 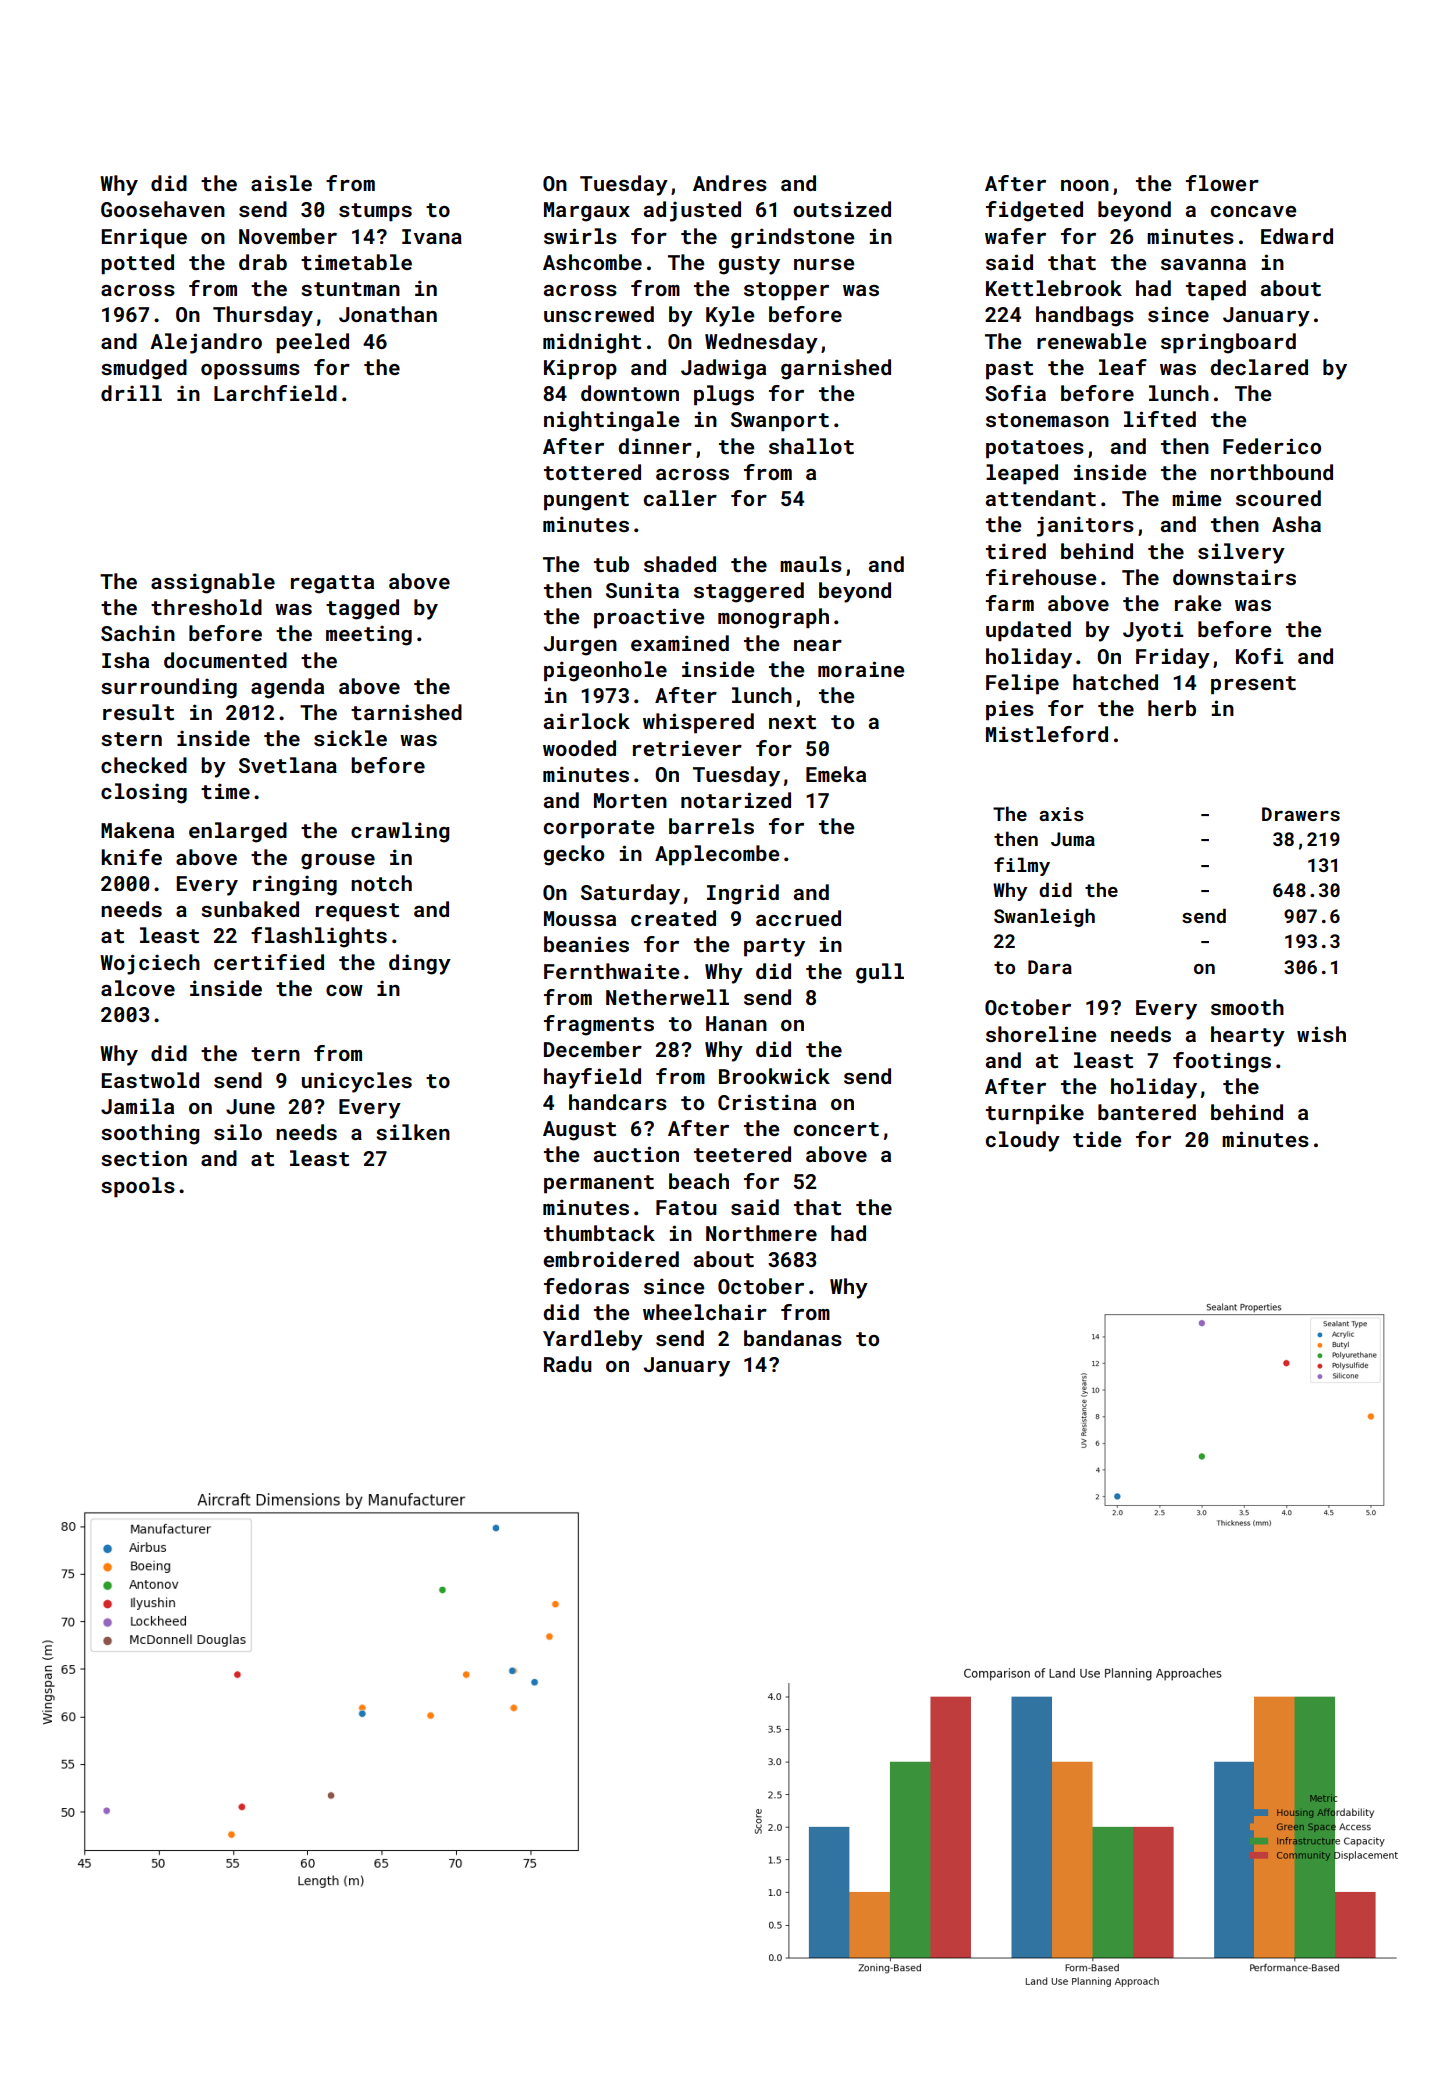 What do you see at coordinates (1321, 1034) in the page?
I see `wish` at bounding box center [1321, 1034].
